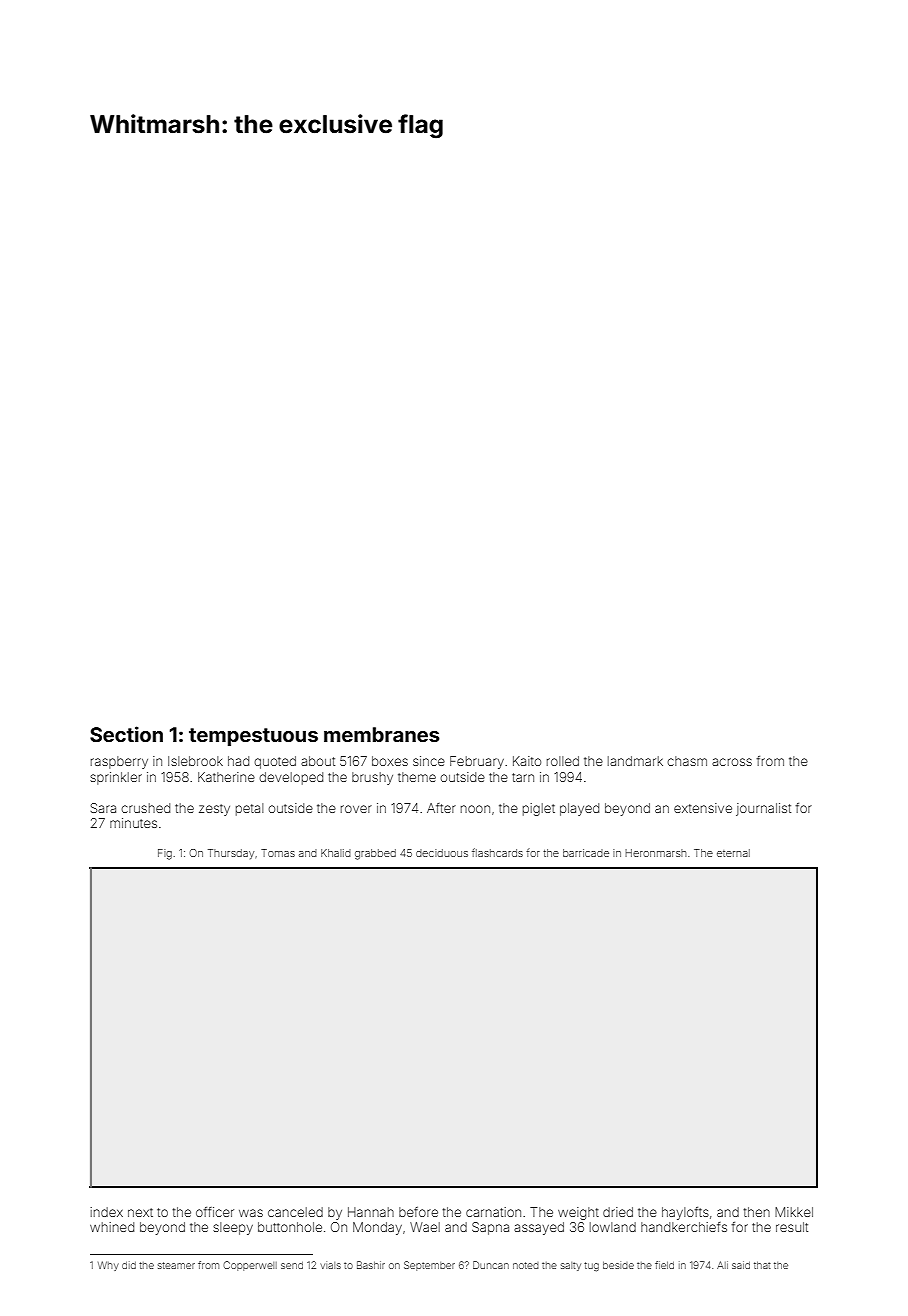 Image resolution: width=908 pixels, height=1316 pixels. What do you see at coordinates (493, 1212) in the screenshot?
I see `carnation` at bounding box center [493, 1212].
